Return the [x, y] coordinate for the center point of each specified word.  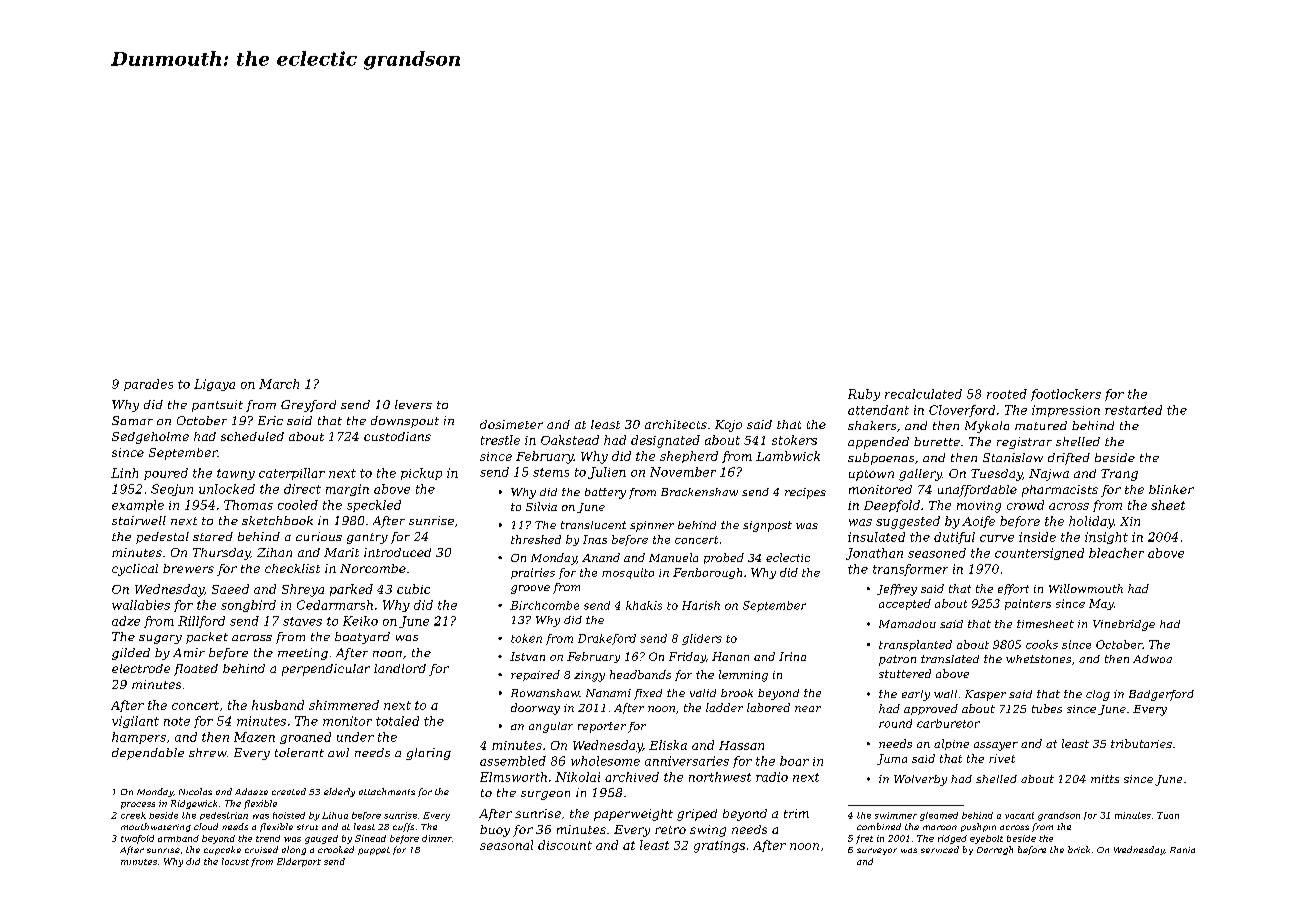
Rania [1182, 850]
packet [207, 638]
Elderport [299, 862]
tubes [1047, 708]
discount [565, 845]
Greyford [308, 406]
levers [413, 404]
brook [737, 693]
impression [1066, 411]
